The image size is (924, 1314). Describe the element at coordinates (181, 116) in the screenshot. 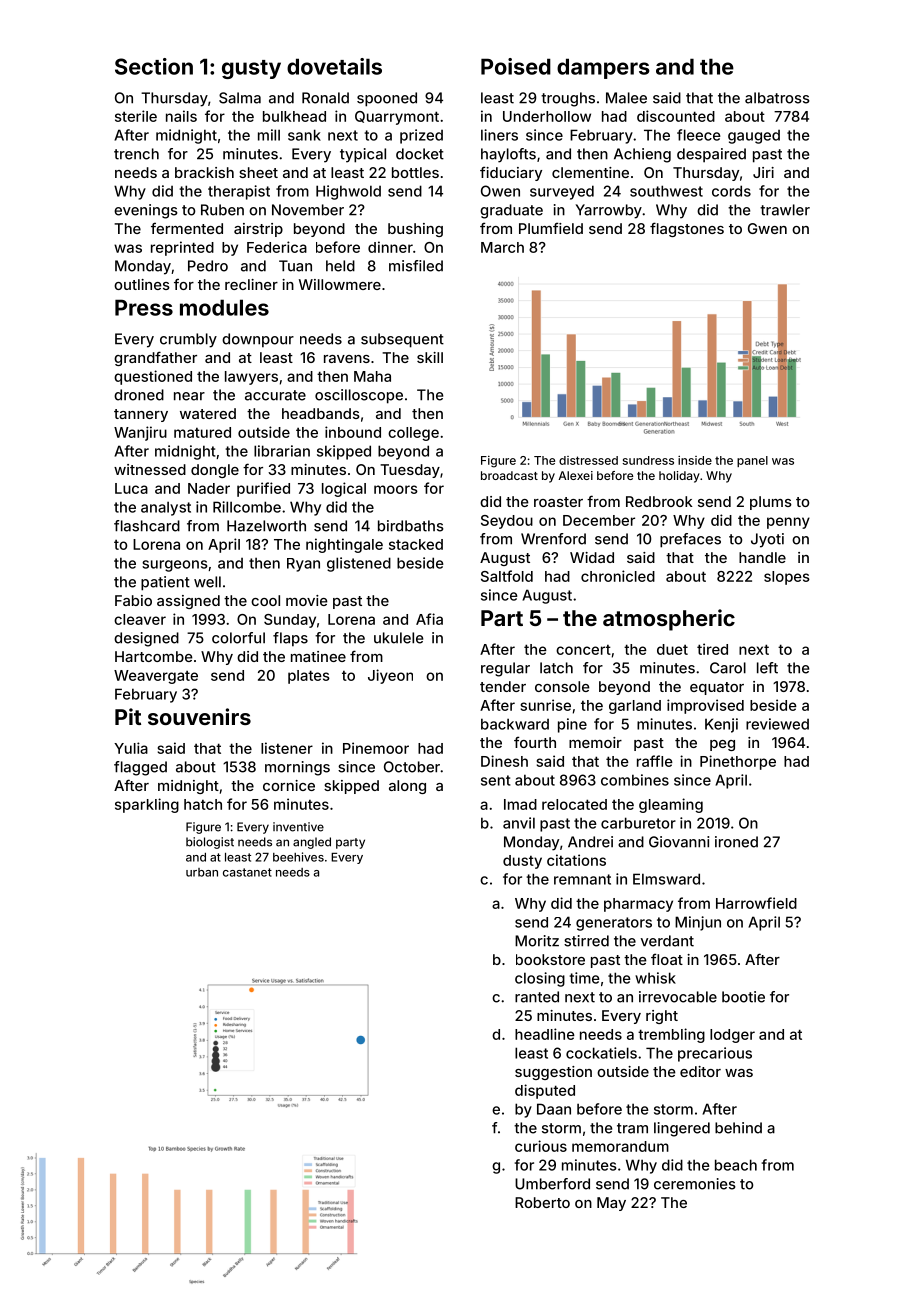

I see `nails` at that location.
